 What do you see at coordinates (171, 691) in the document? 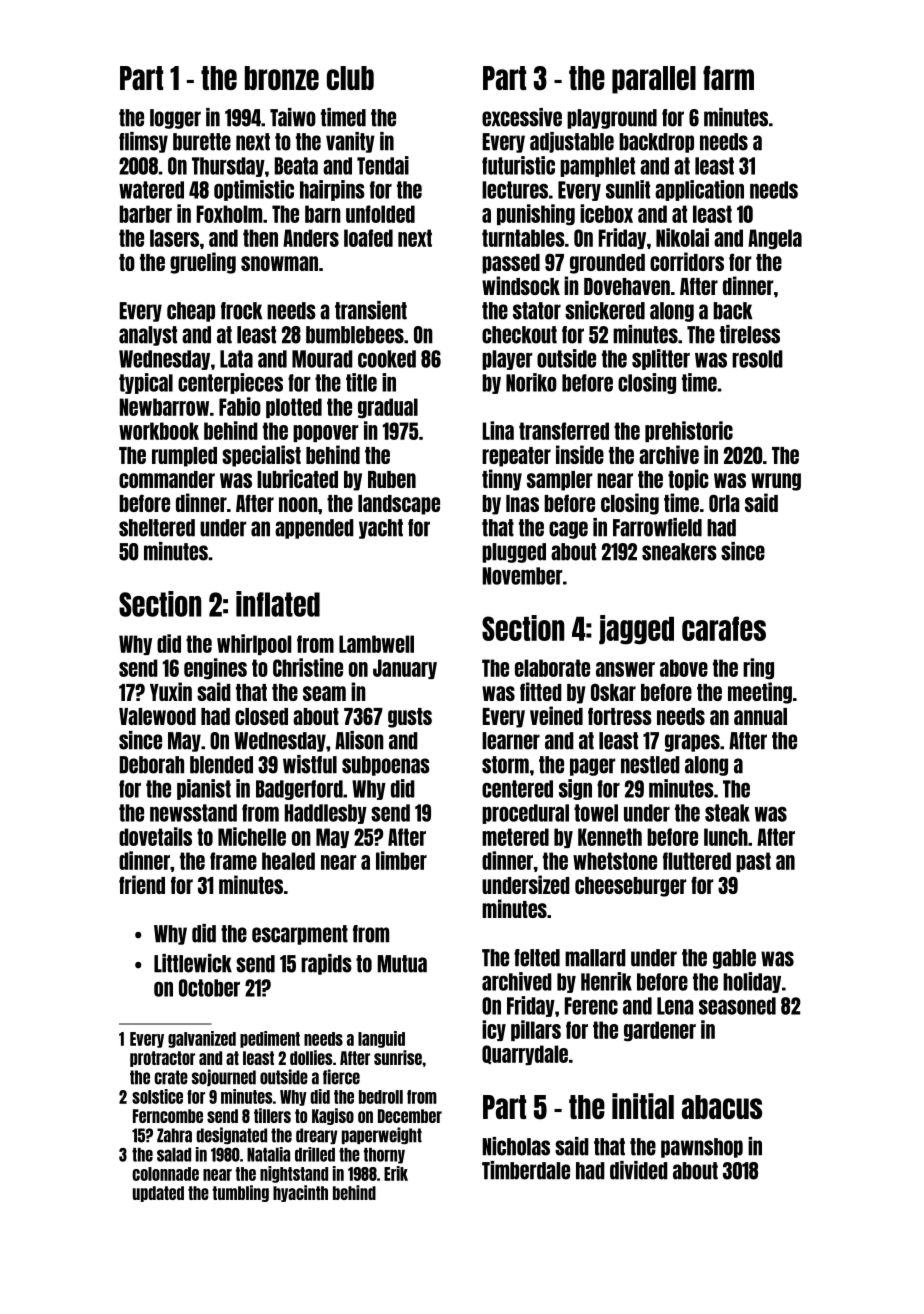
I see `Yuxin` at bounding box center [171, 691].
